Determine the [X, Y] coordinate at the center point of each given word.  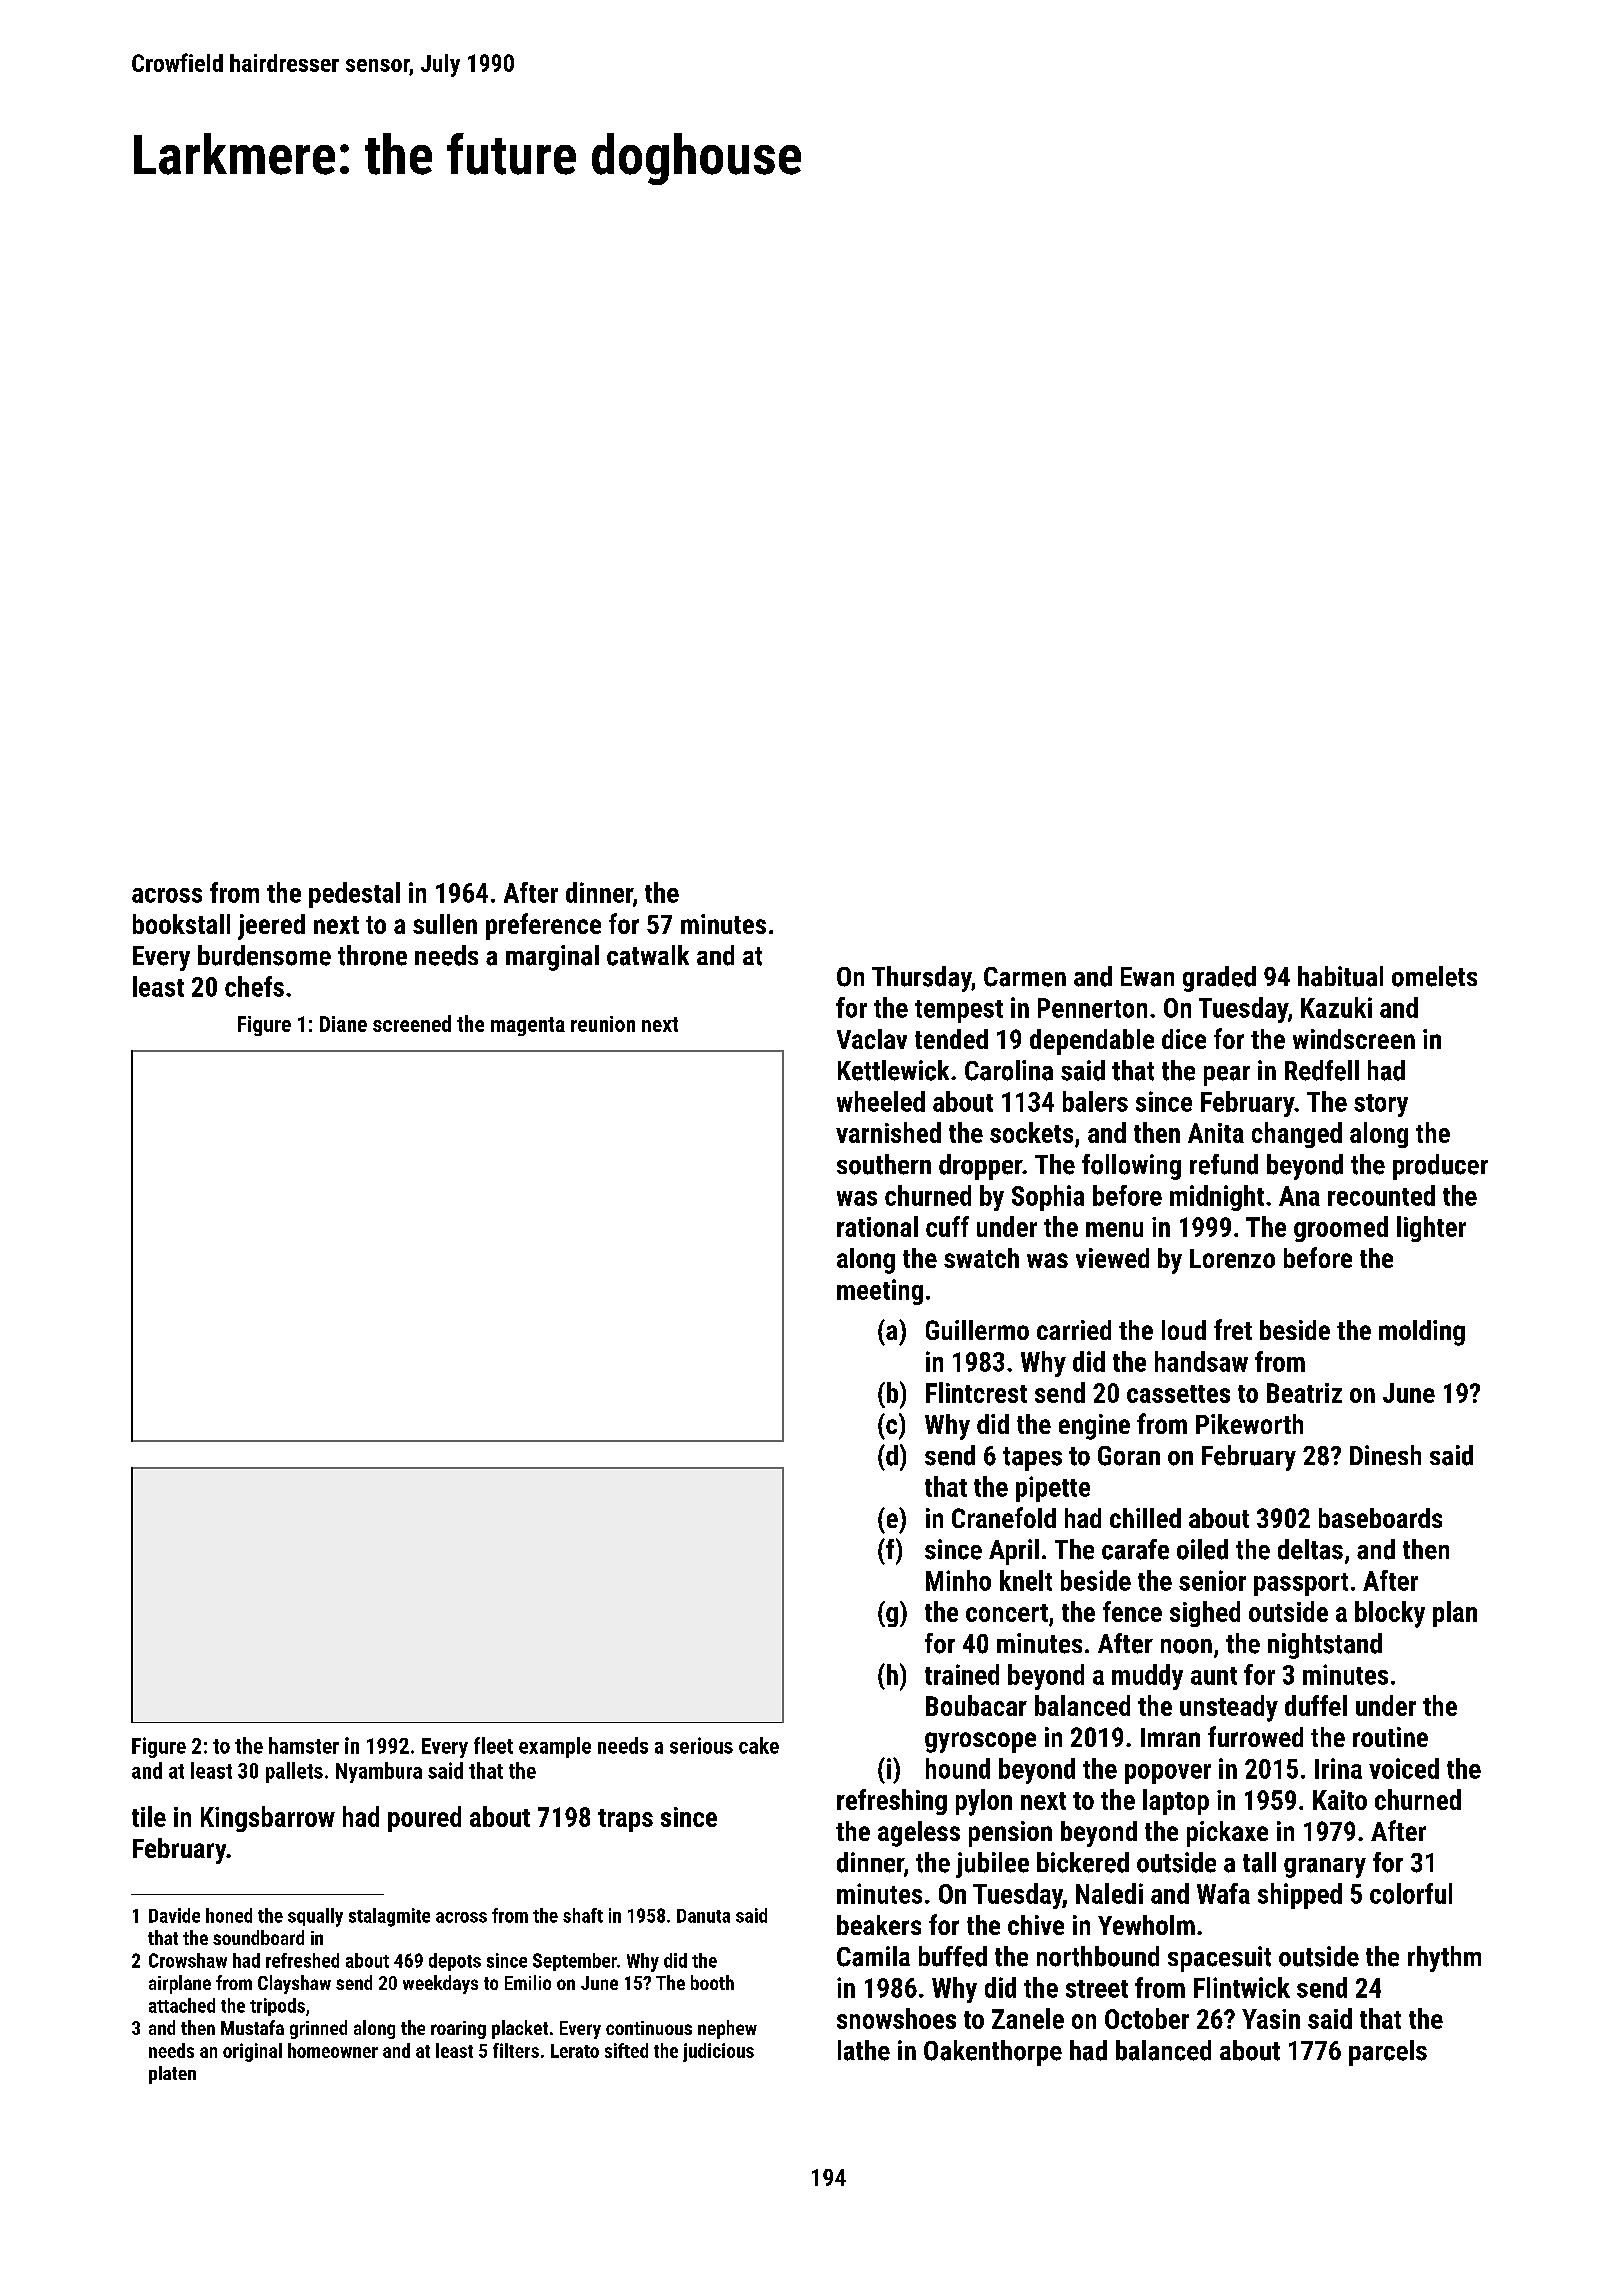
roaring [458, 2030]
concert [1007, 1613]
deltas [1310, 1549]
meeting [880, 1292]
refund [1224, 1164]
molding [1422, 1333]
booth [712, 1982]
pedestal [354, 895]
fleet [493, 1745]
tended [951, 1039]
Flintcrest [976, 1392]
